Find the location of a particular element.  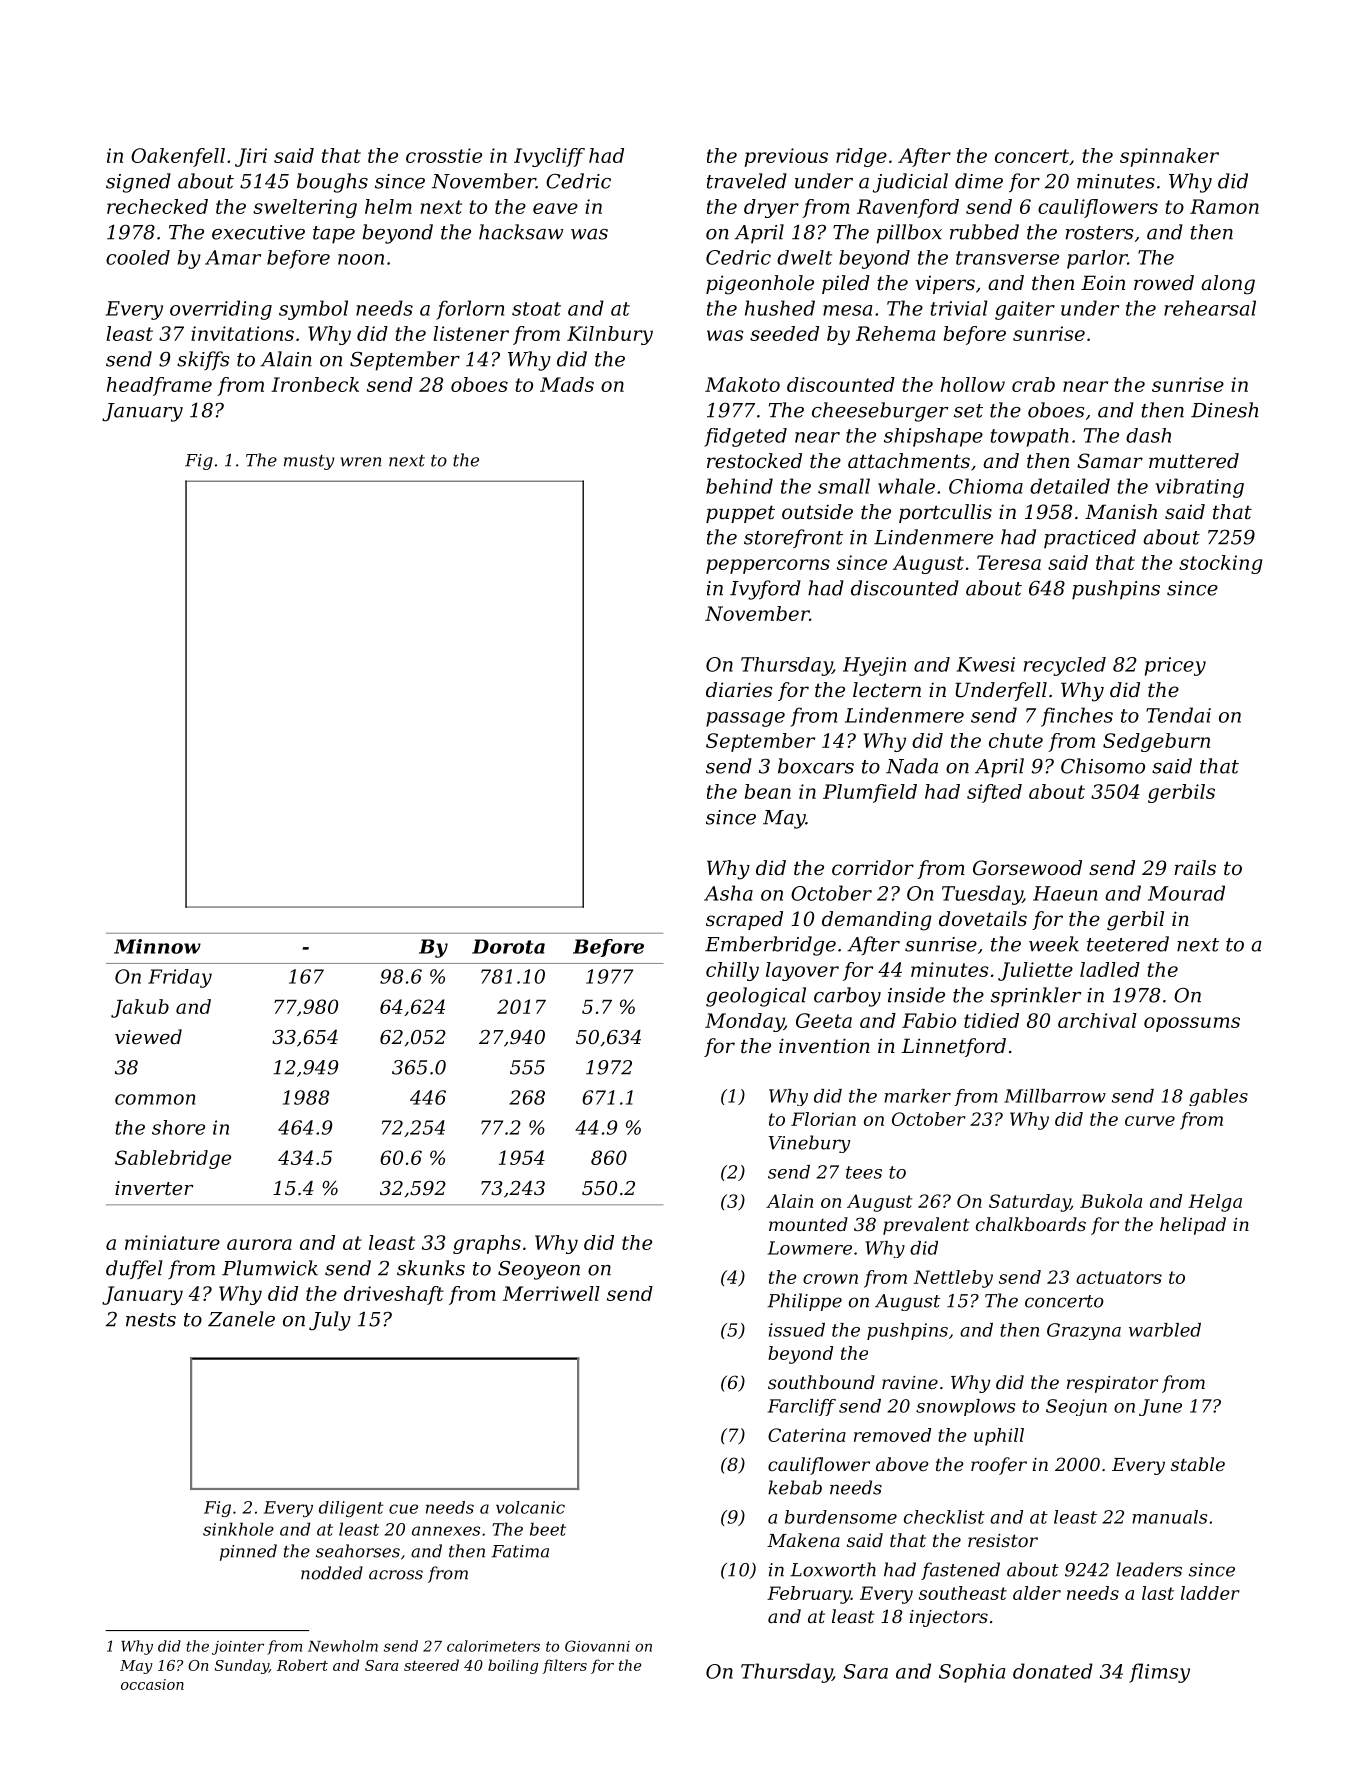

Minnow is located at coordinates (157, 946).
